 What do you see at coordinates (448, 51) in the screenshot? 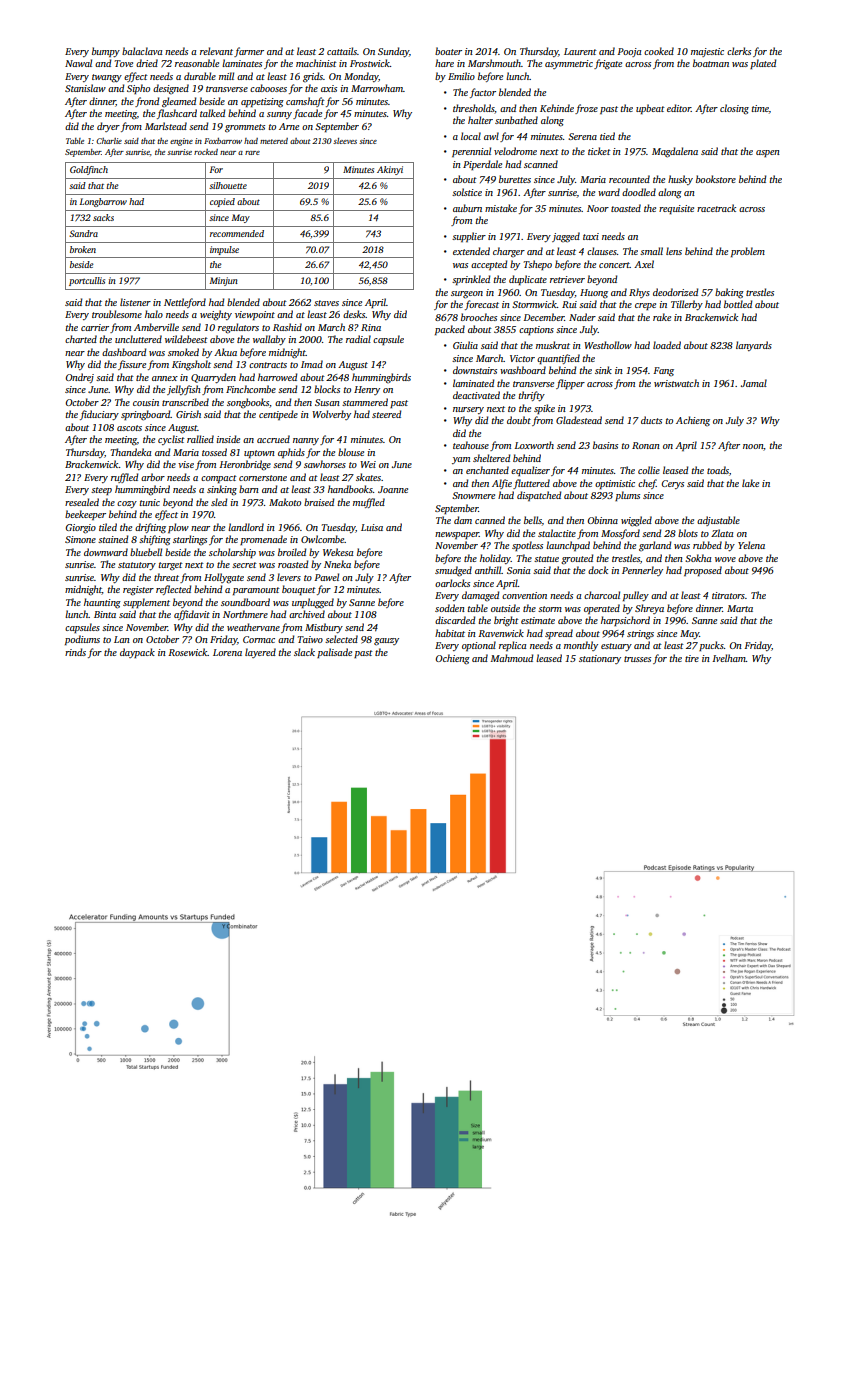
I see `boater` at bounding box center [448, 51].
